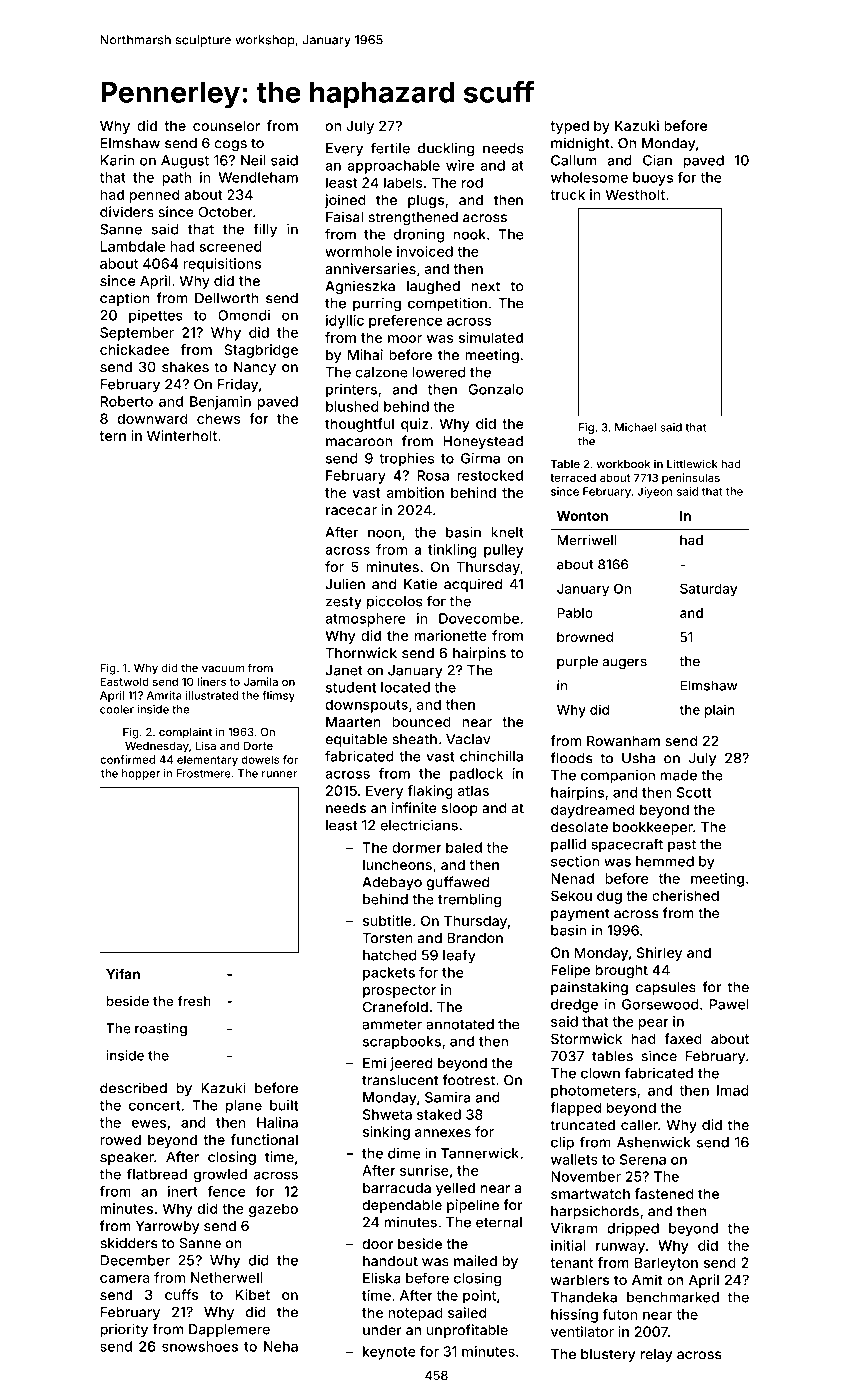  I want to click on Maarten, so click(353, 721).
